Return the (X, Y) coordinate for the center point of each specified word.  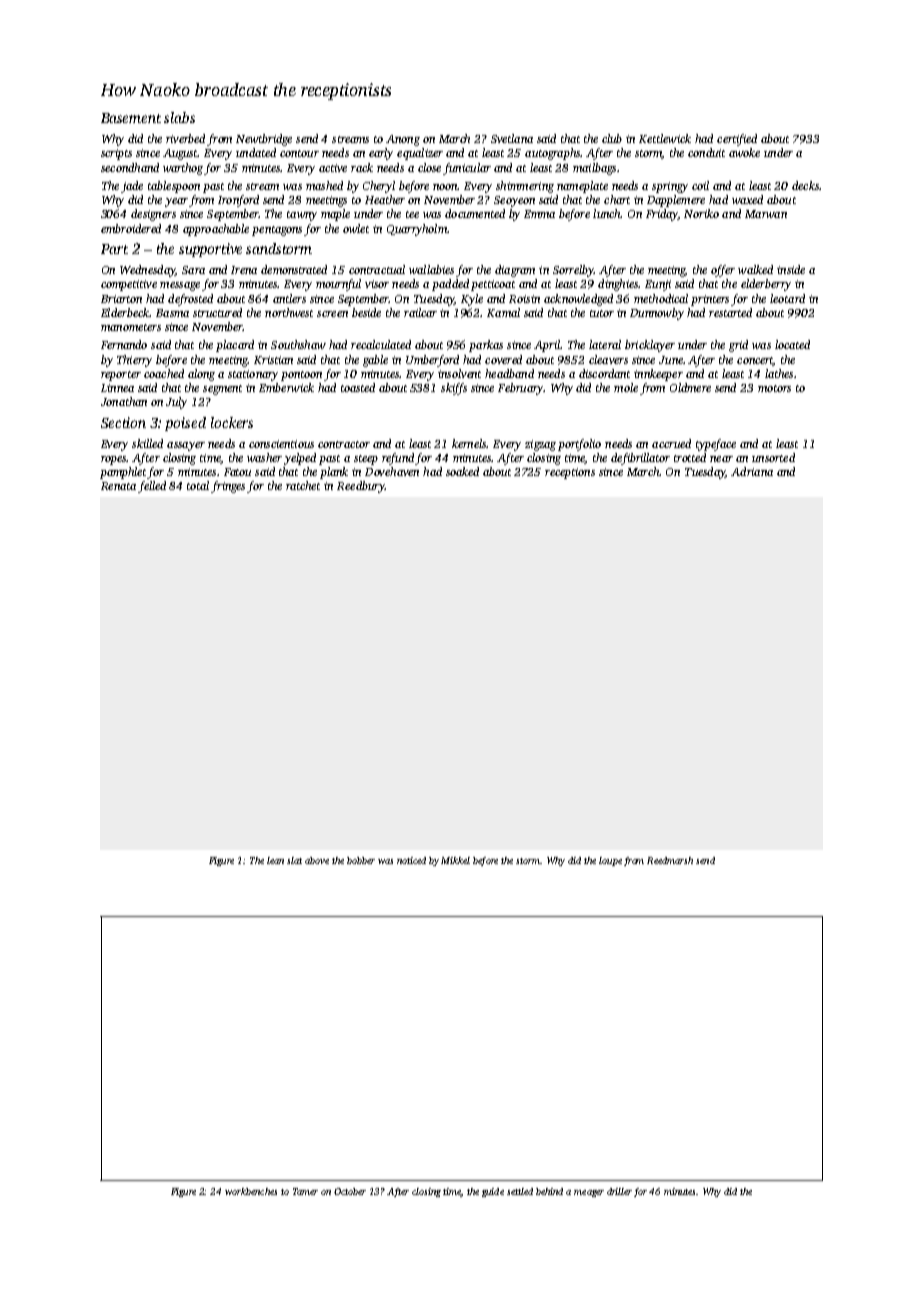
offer (723, 271)
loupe (610, 861)
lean (275, 860)
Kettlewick (665, 138)
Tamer (305, 1191)
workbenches (251, 1191)
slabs (179, 117)
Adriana (752, 471)
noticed (411, 860)
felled (152, 487)
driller (619, 1191)
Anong (403, 140)
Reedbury (361, 487)
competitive (129, 285)
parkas (486, 346)
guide (493, 1192)
